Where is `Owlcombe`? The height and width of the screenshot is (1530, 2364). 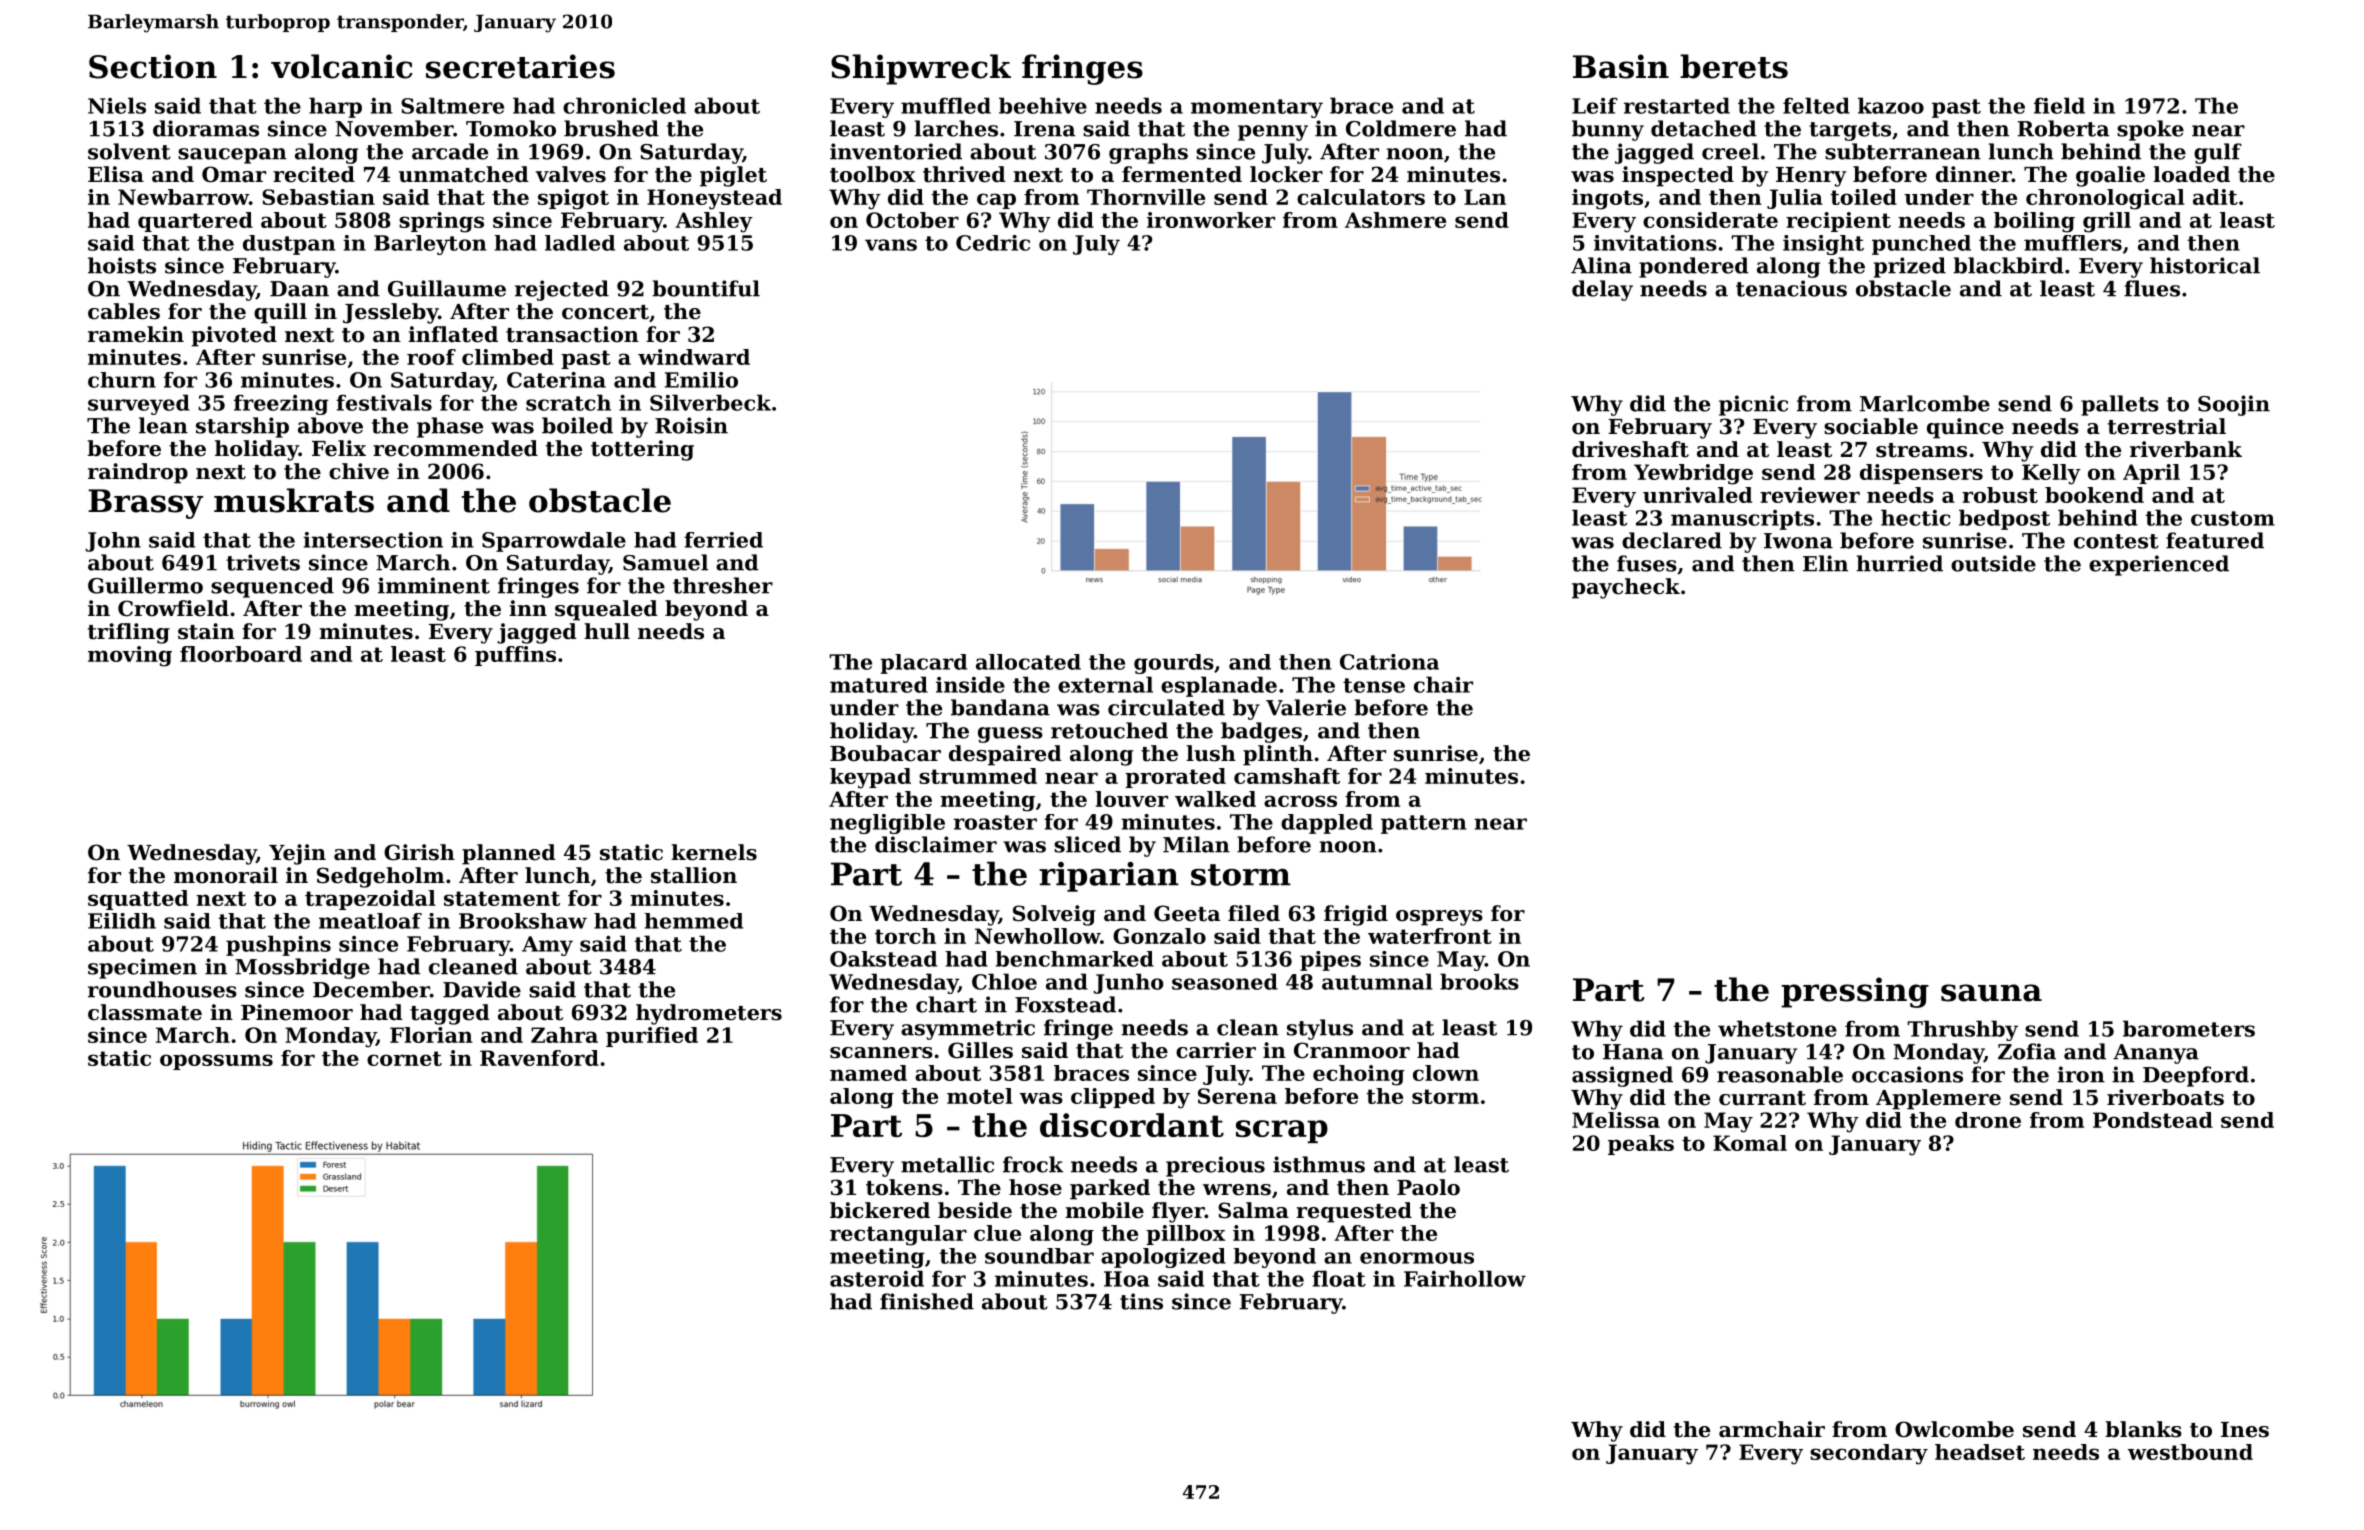
Owlcombe is located at coordinates (1954, 1429).
